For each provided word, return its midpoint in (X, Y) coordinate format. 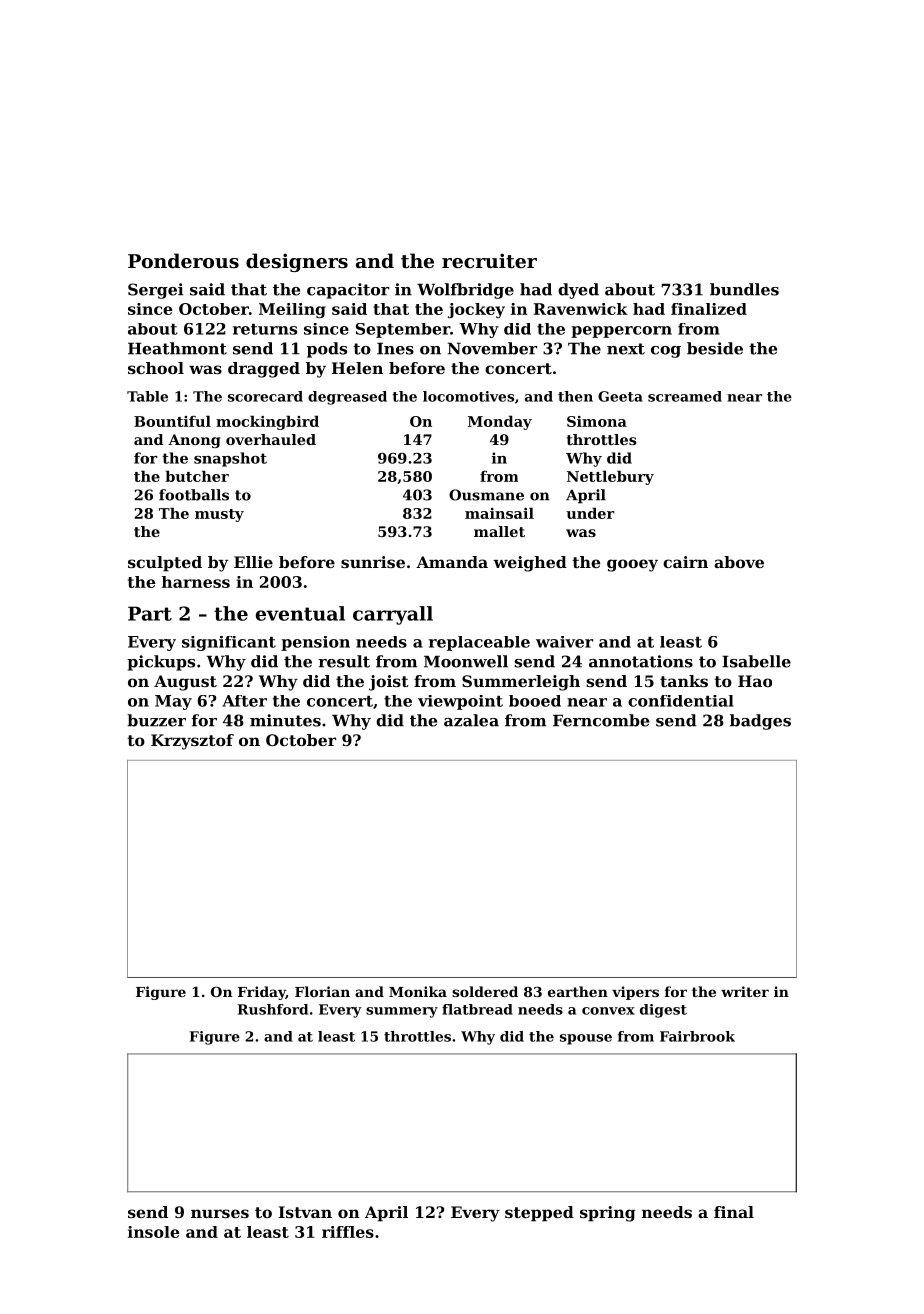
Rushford (273, 1009)
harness (196, 582)
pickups (161, 663)
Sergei (155, 291)
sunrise (373, 562)
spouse (586, 1039)
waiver (564, 642)
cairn (685, 562)
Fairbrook (697, 1036)
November (492, 348)
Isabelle (756, 661)
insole (154, 1232)
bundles (744, 289)
